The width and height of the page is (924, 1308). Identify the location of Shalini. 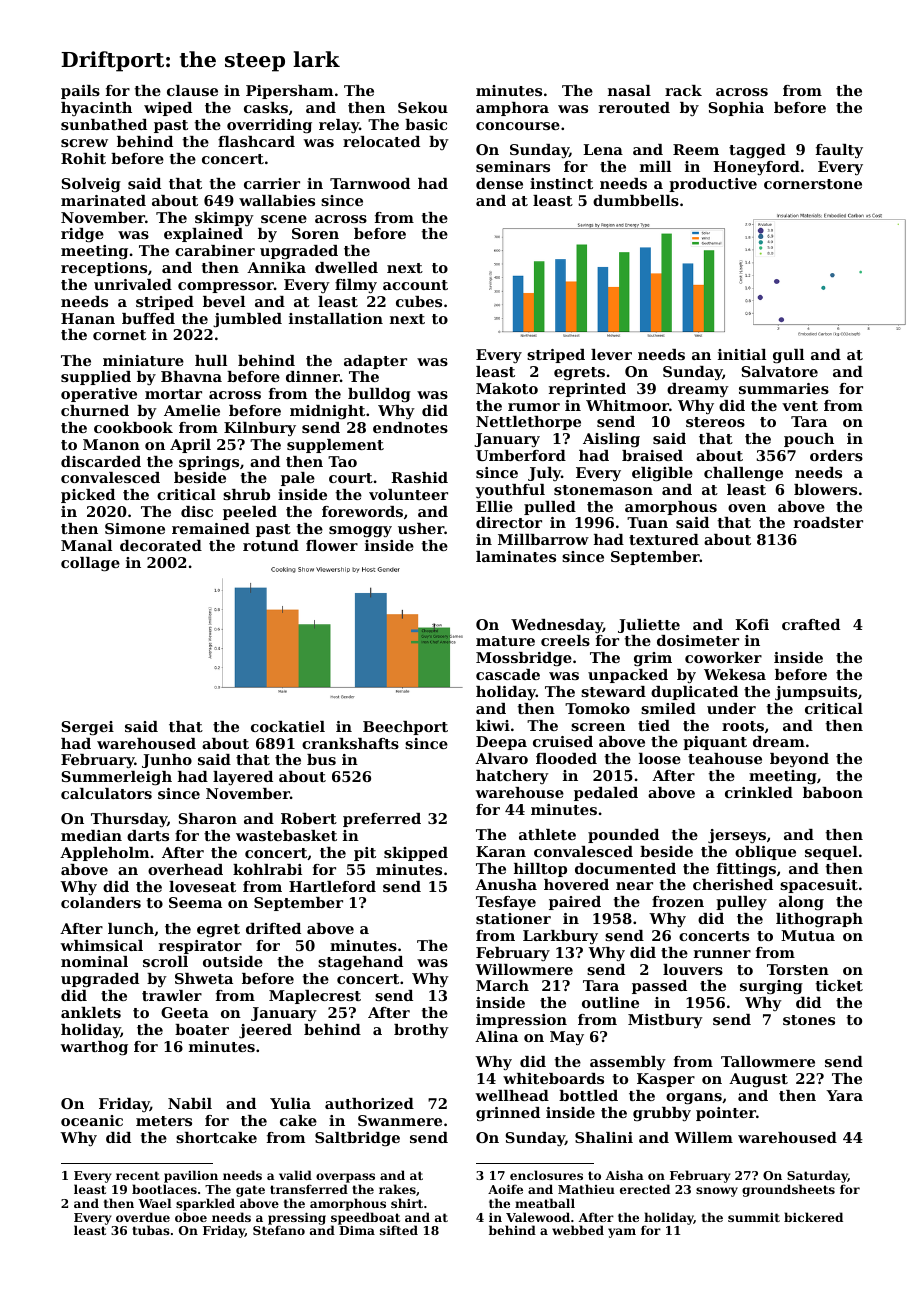
(604, 1137).
